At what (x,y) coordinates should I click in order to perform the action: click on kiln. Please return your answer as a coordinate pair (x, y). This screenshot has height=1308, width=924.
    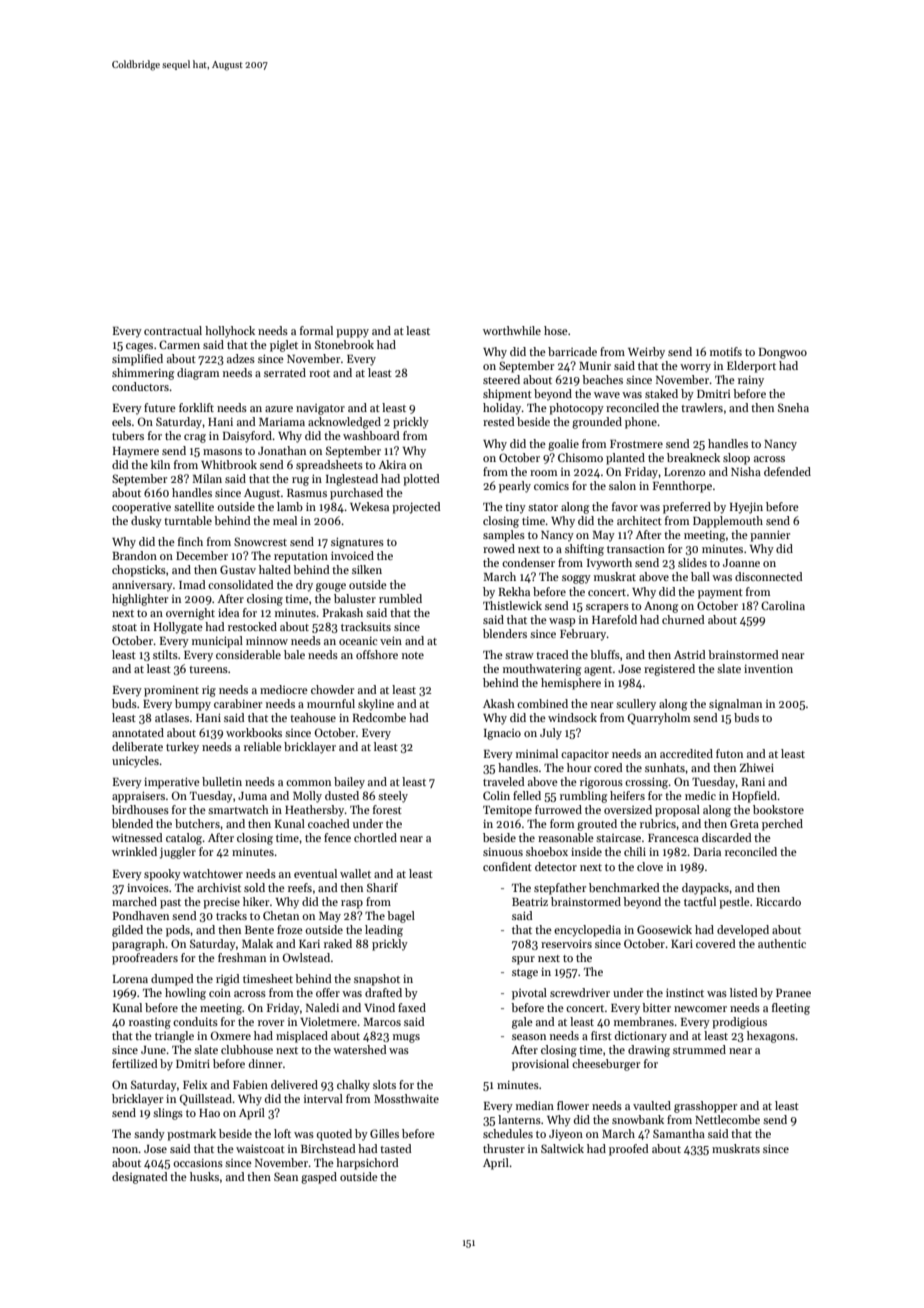
    Looking at the image, I should click on (160, 464).
